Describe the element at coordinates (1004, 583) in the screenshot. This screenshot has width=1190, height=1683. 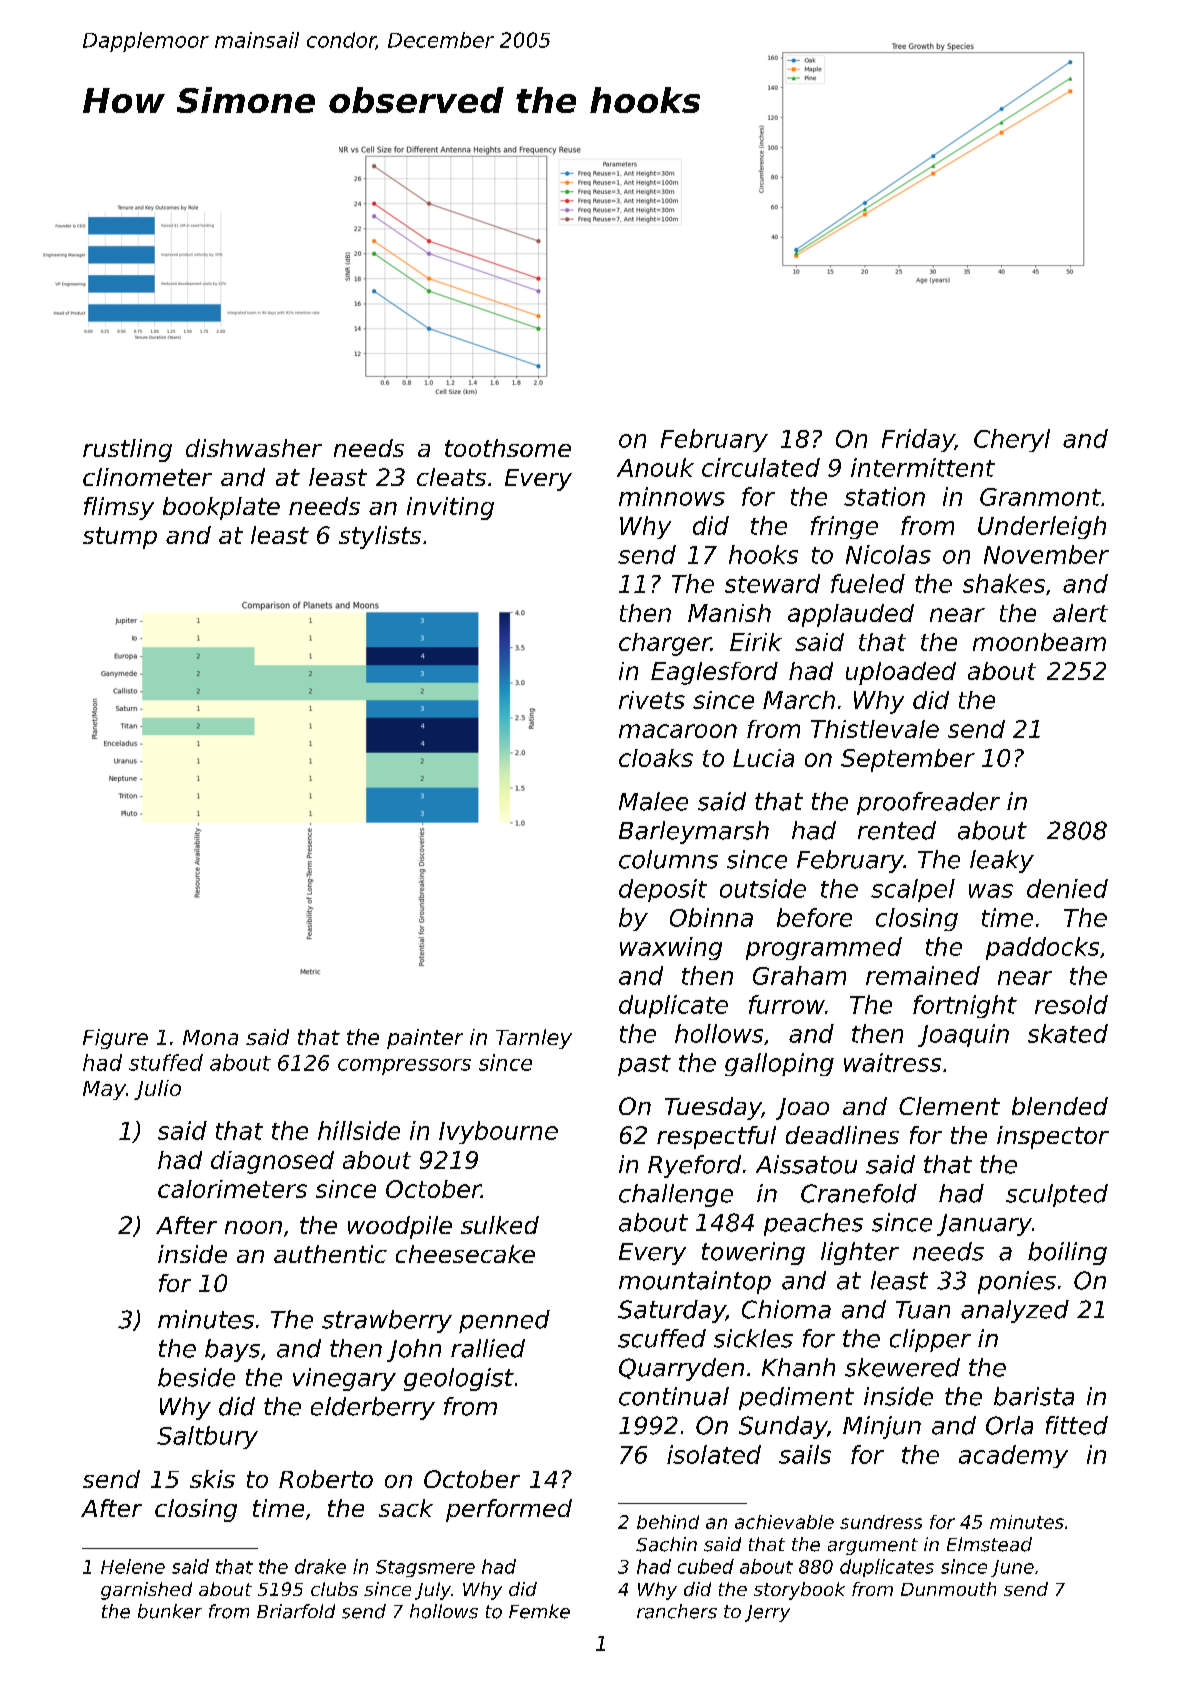
I see `shakes` at that location.
